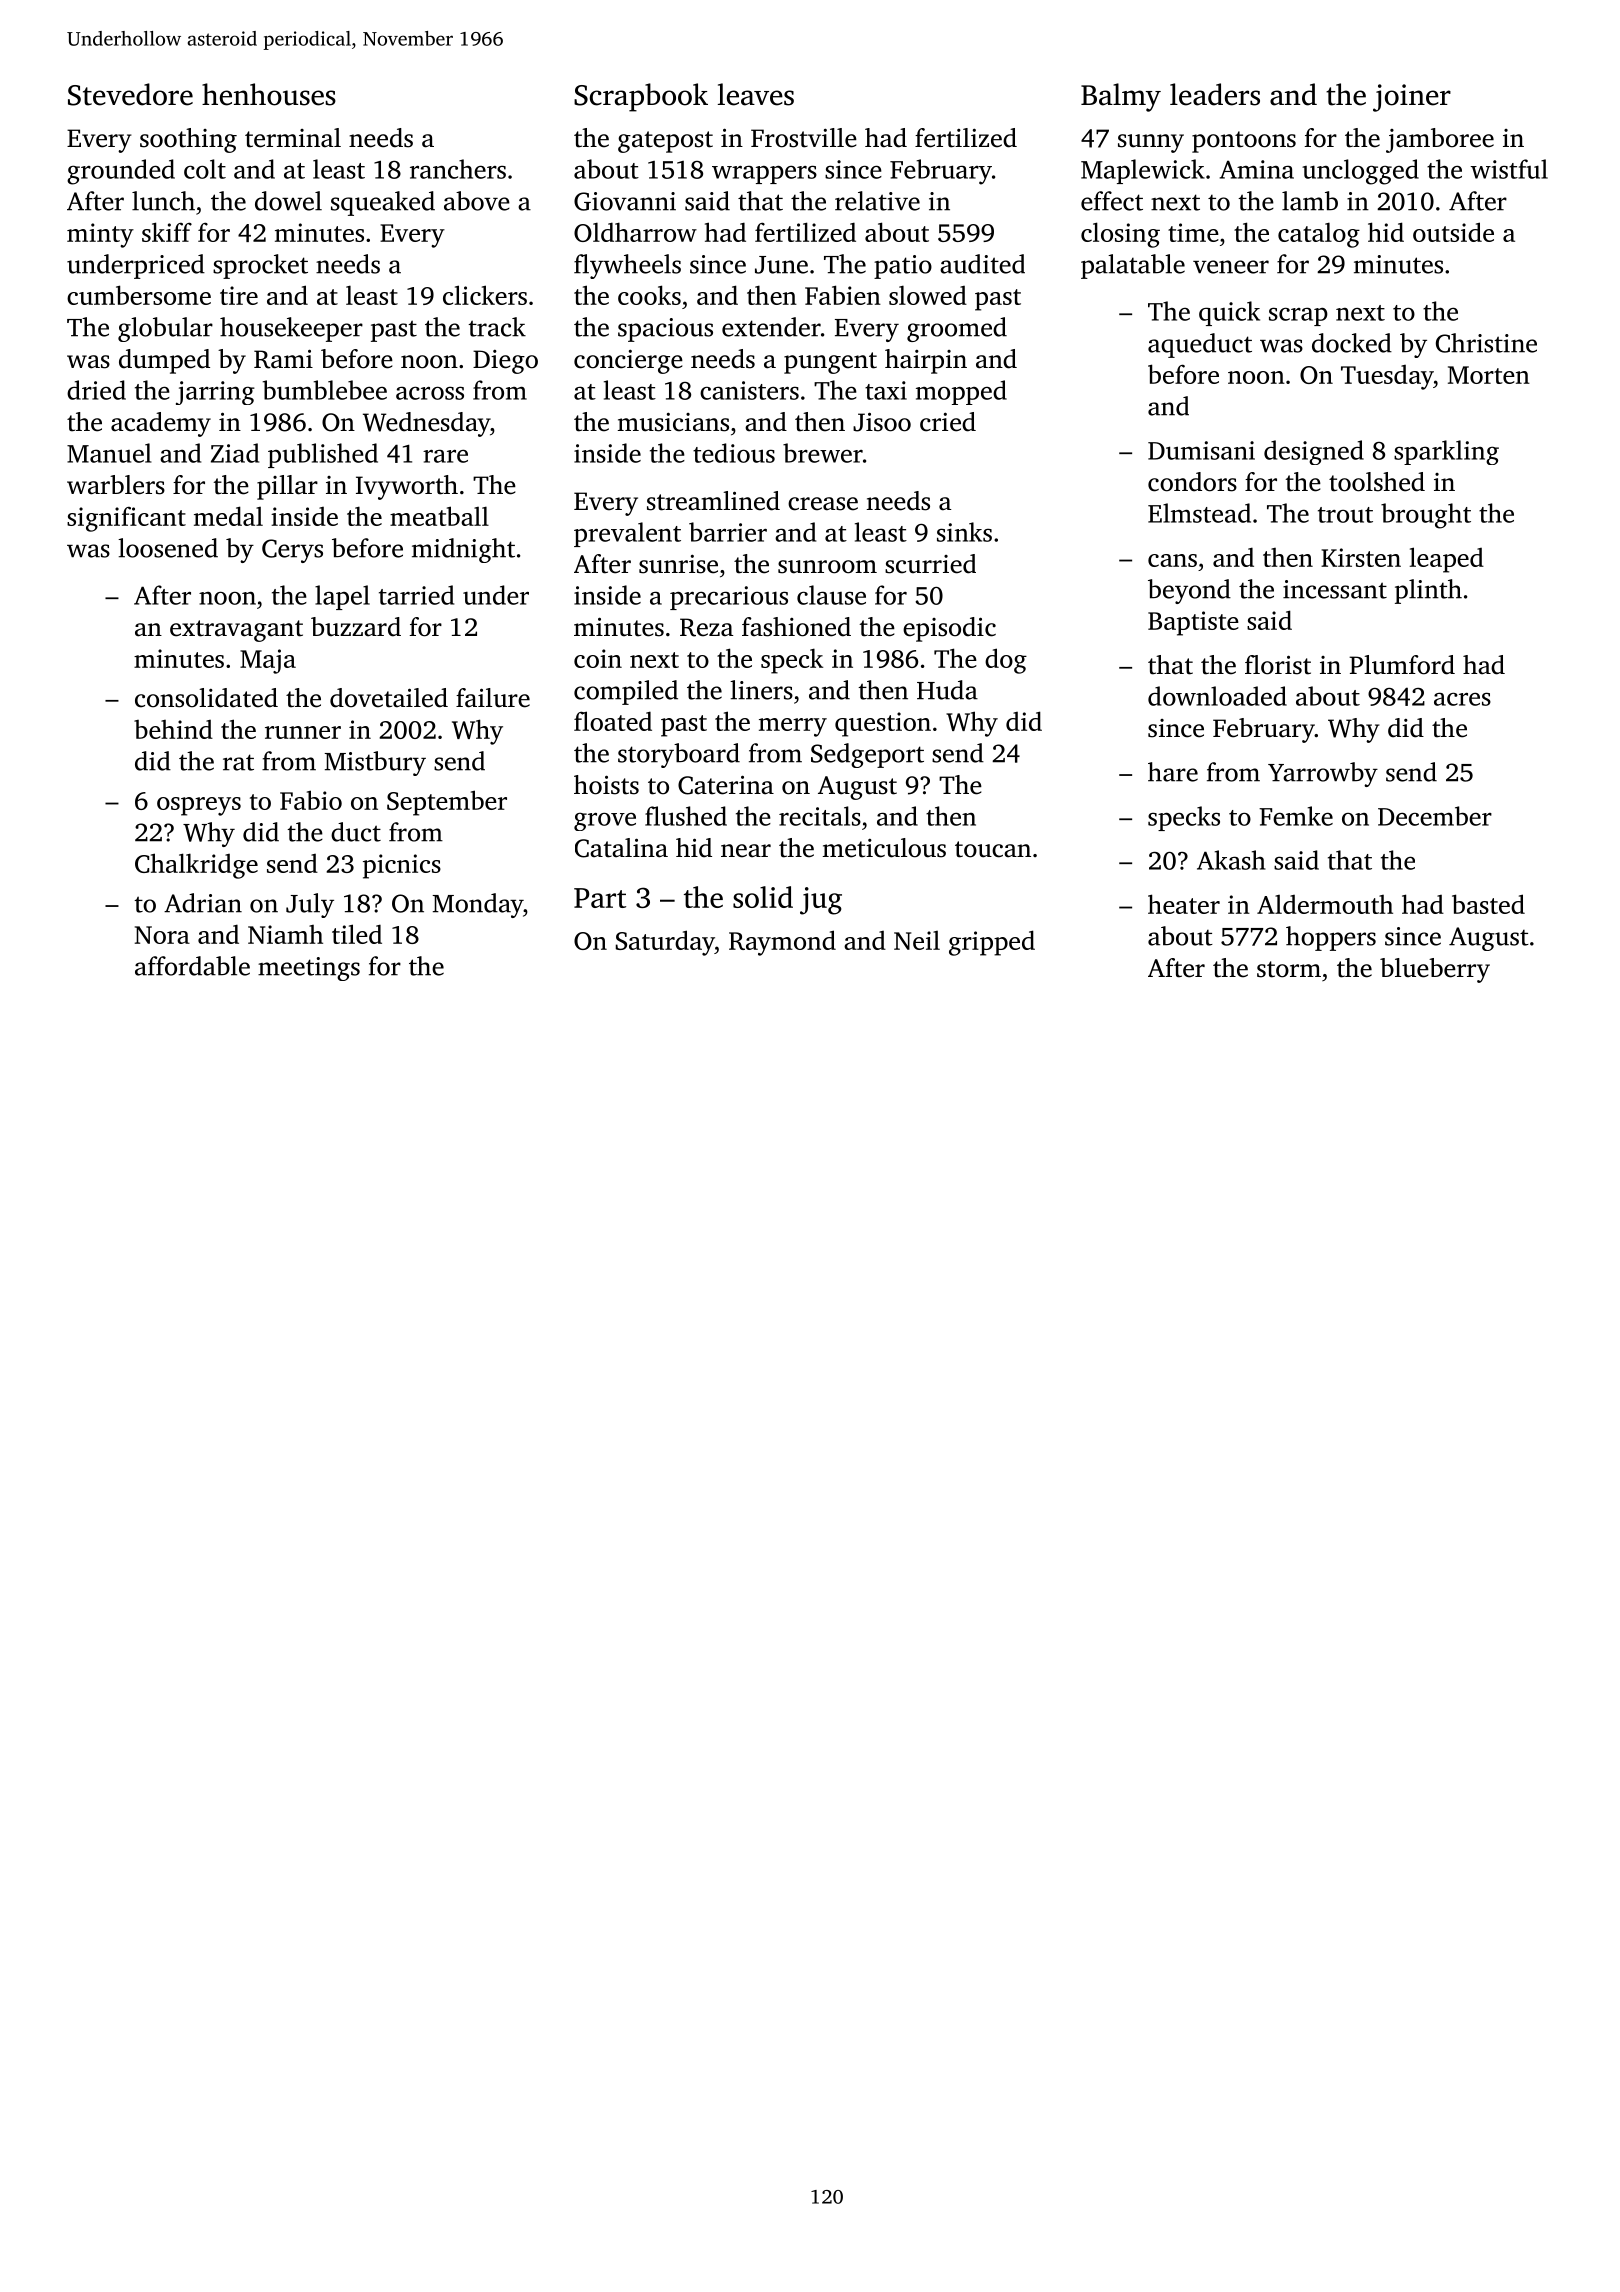 The width and height of the screenshot is (1620, 2292). Describe the element at coordinates (1289, 969) in the screenshot. I see `storm` at that location.
